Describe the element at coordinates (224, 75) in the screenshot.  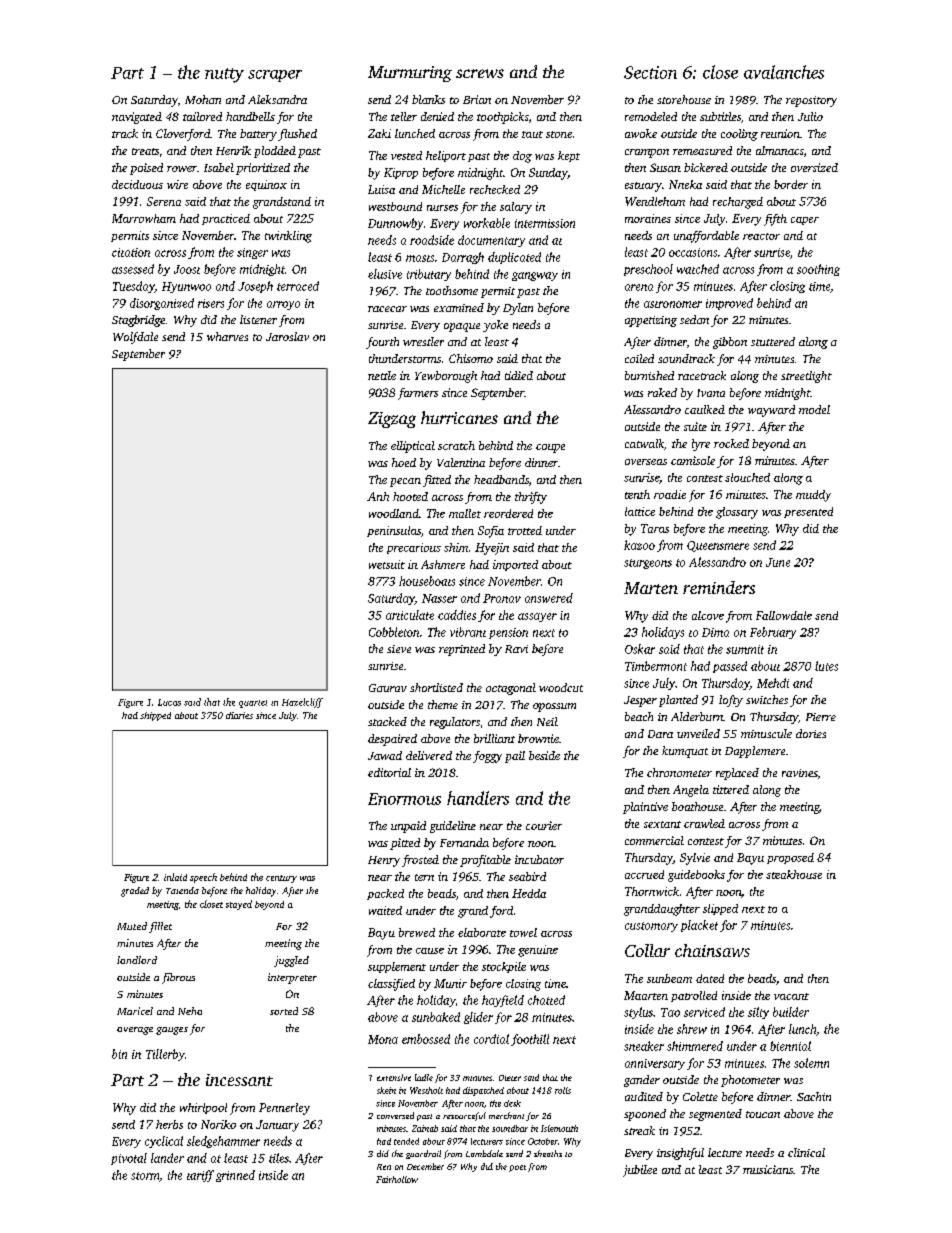
I see `nutty` at that location.
